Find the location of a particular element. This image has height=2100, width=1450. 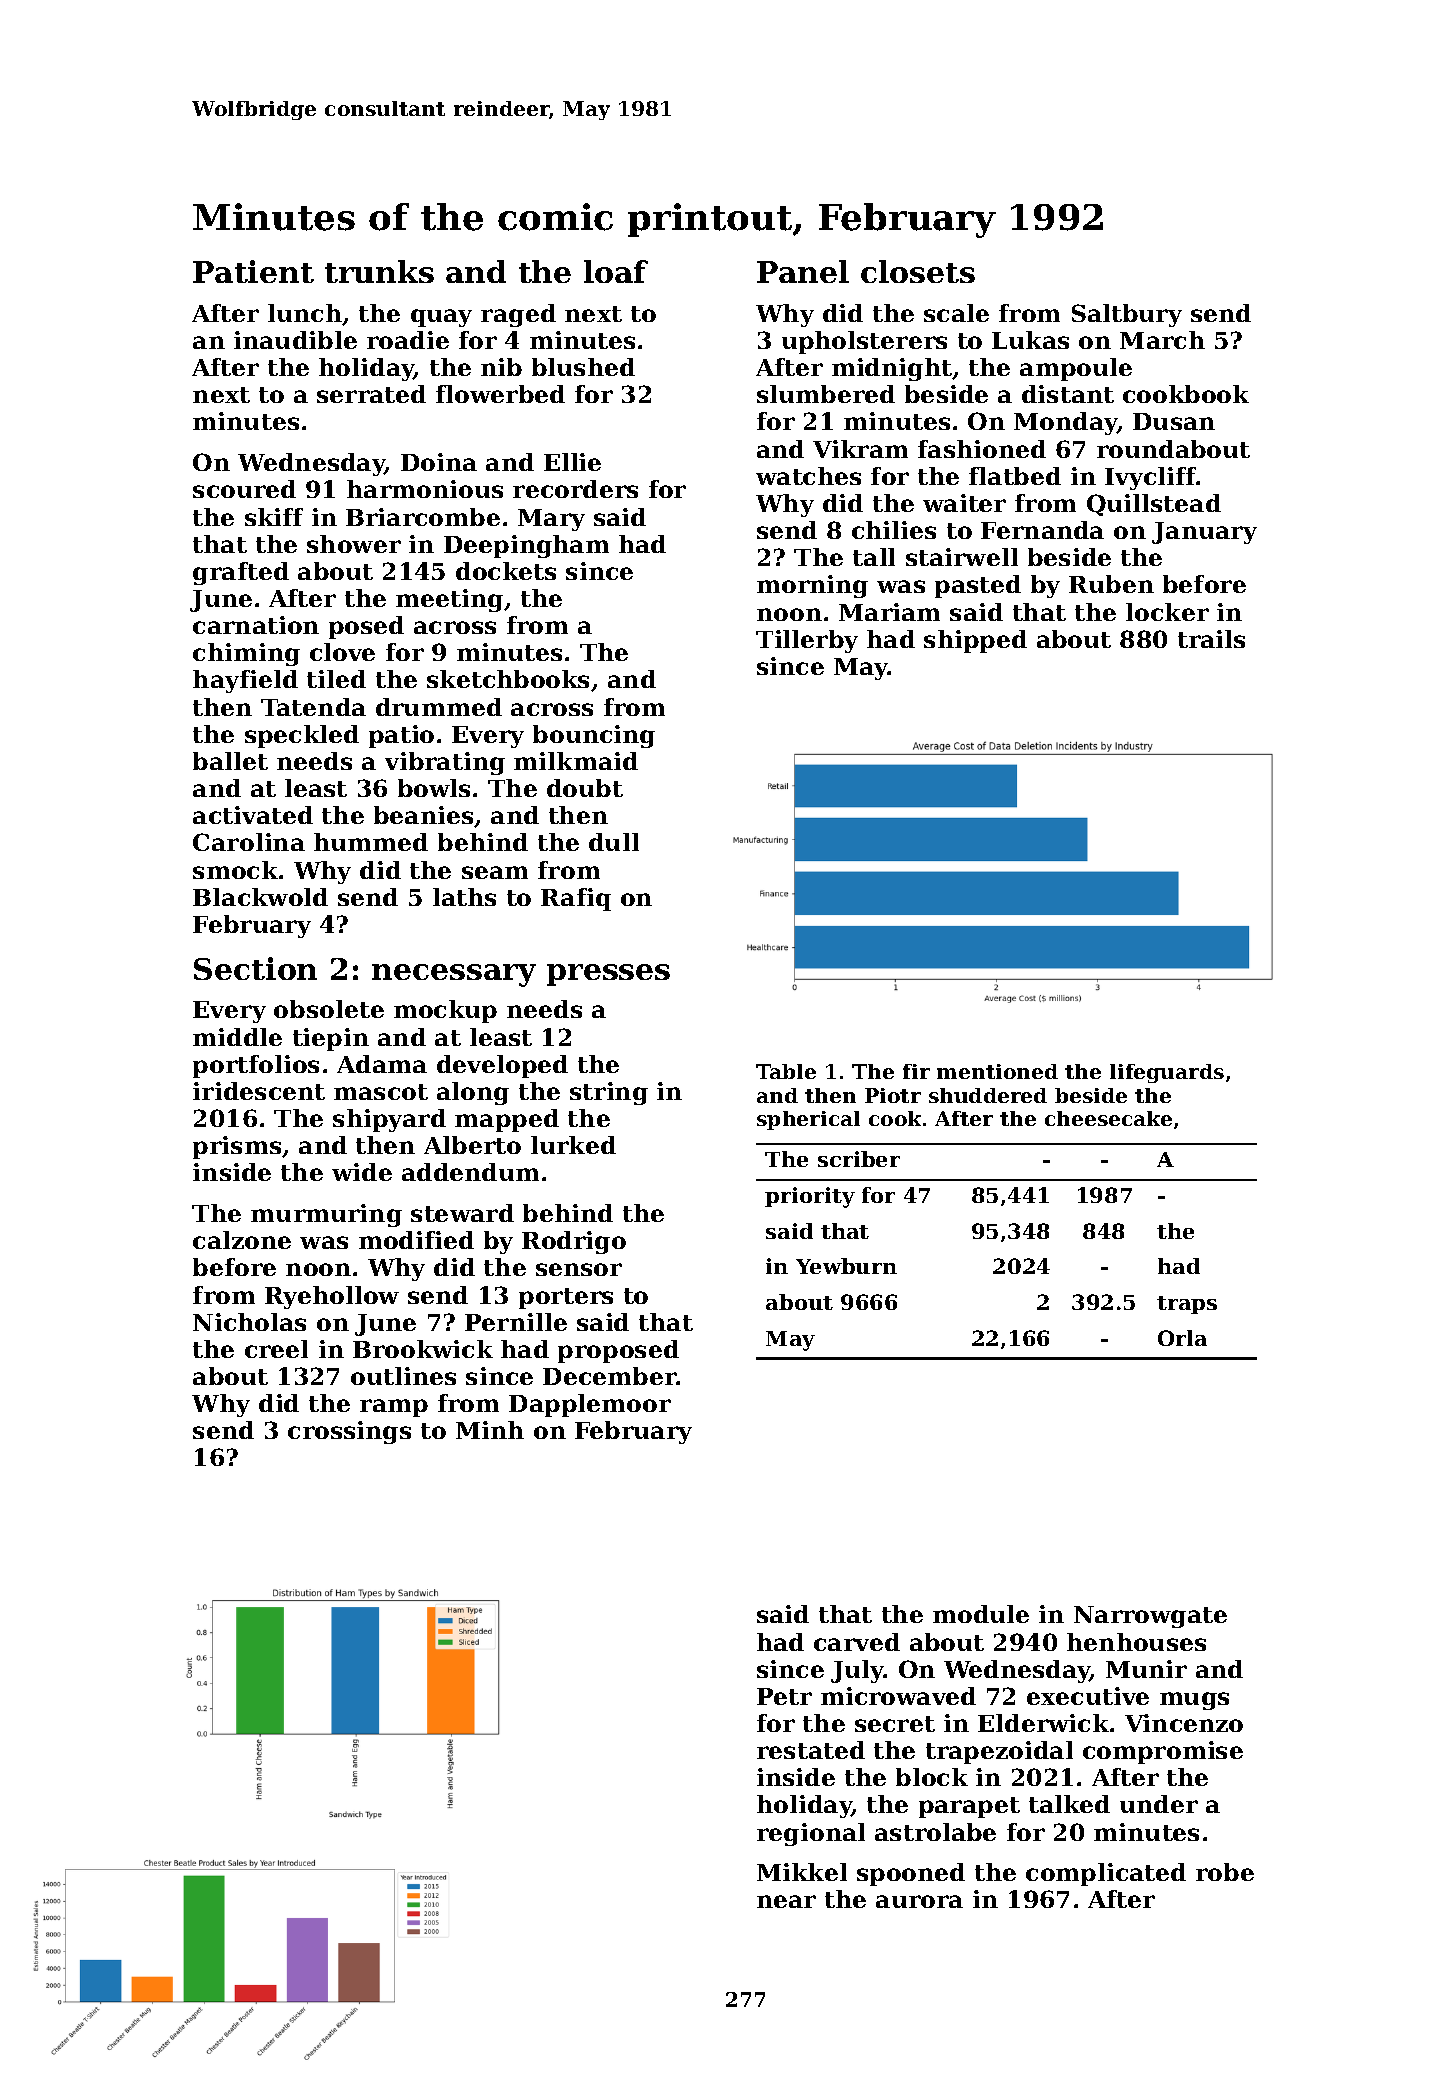

shuddered is located at coordinates (988, 1095).
